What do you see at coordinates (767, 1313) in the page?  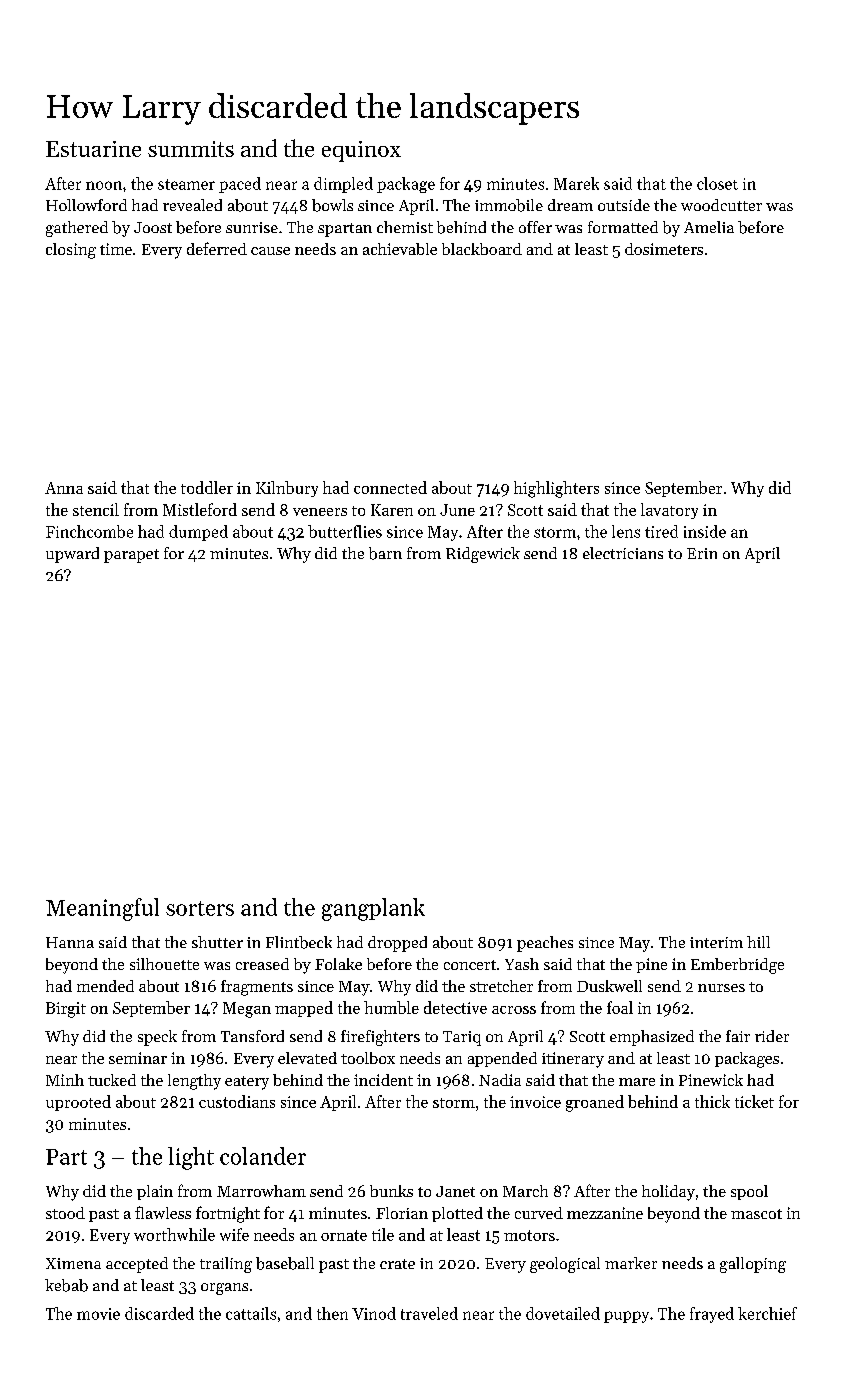 I see `kerchief` at bounding box center [767, 1313].
